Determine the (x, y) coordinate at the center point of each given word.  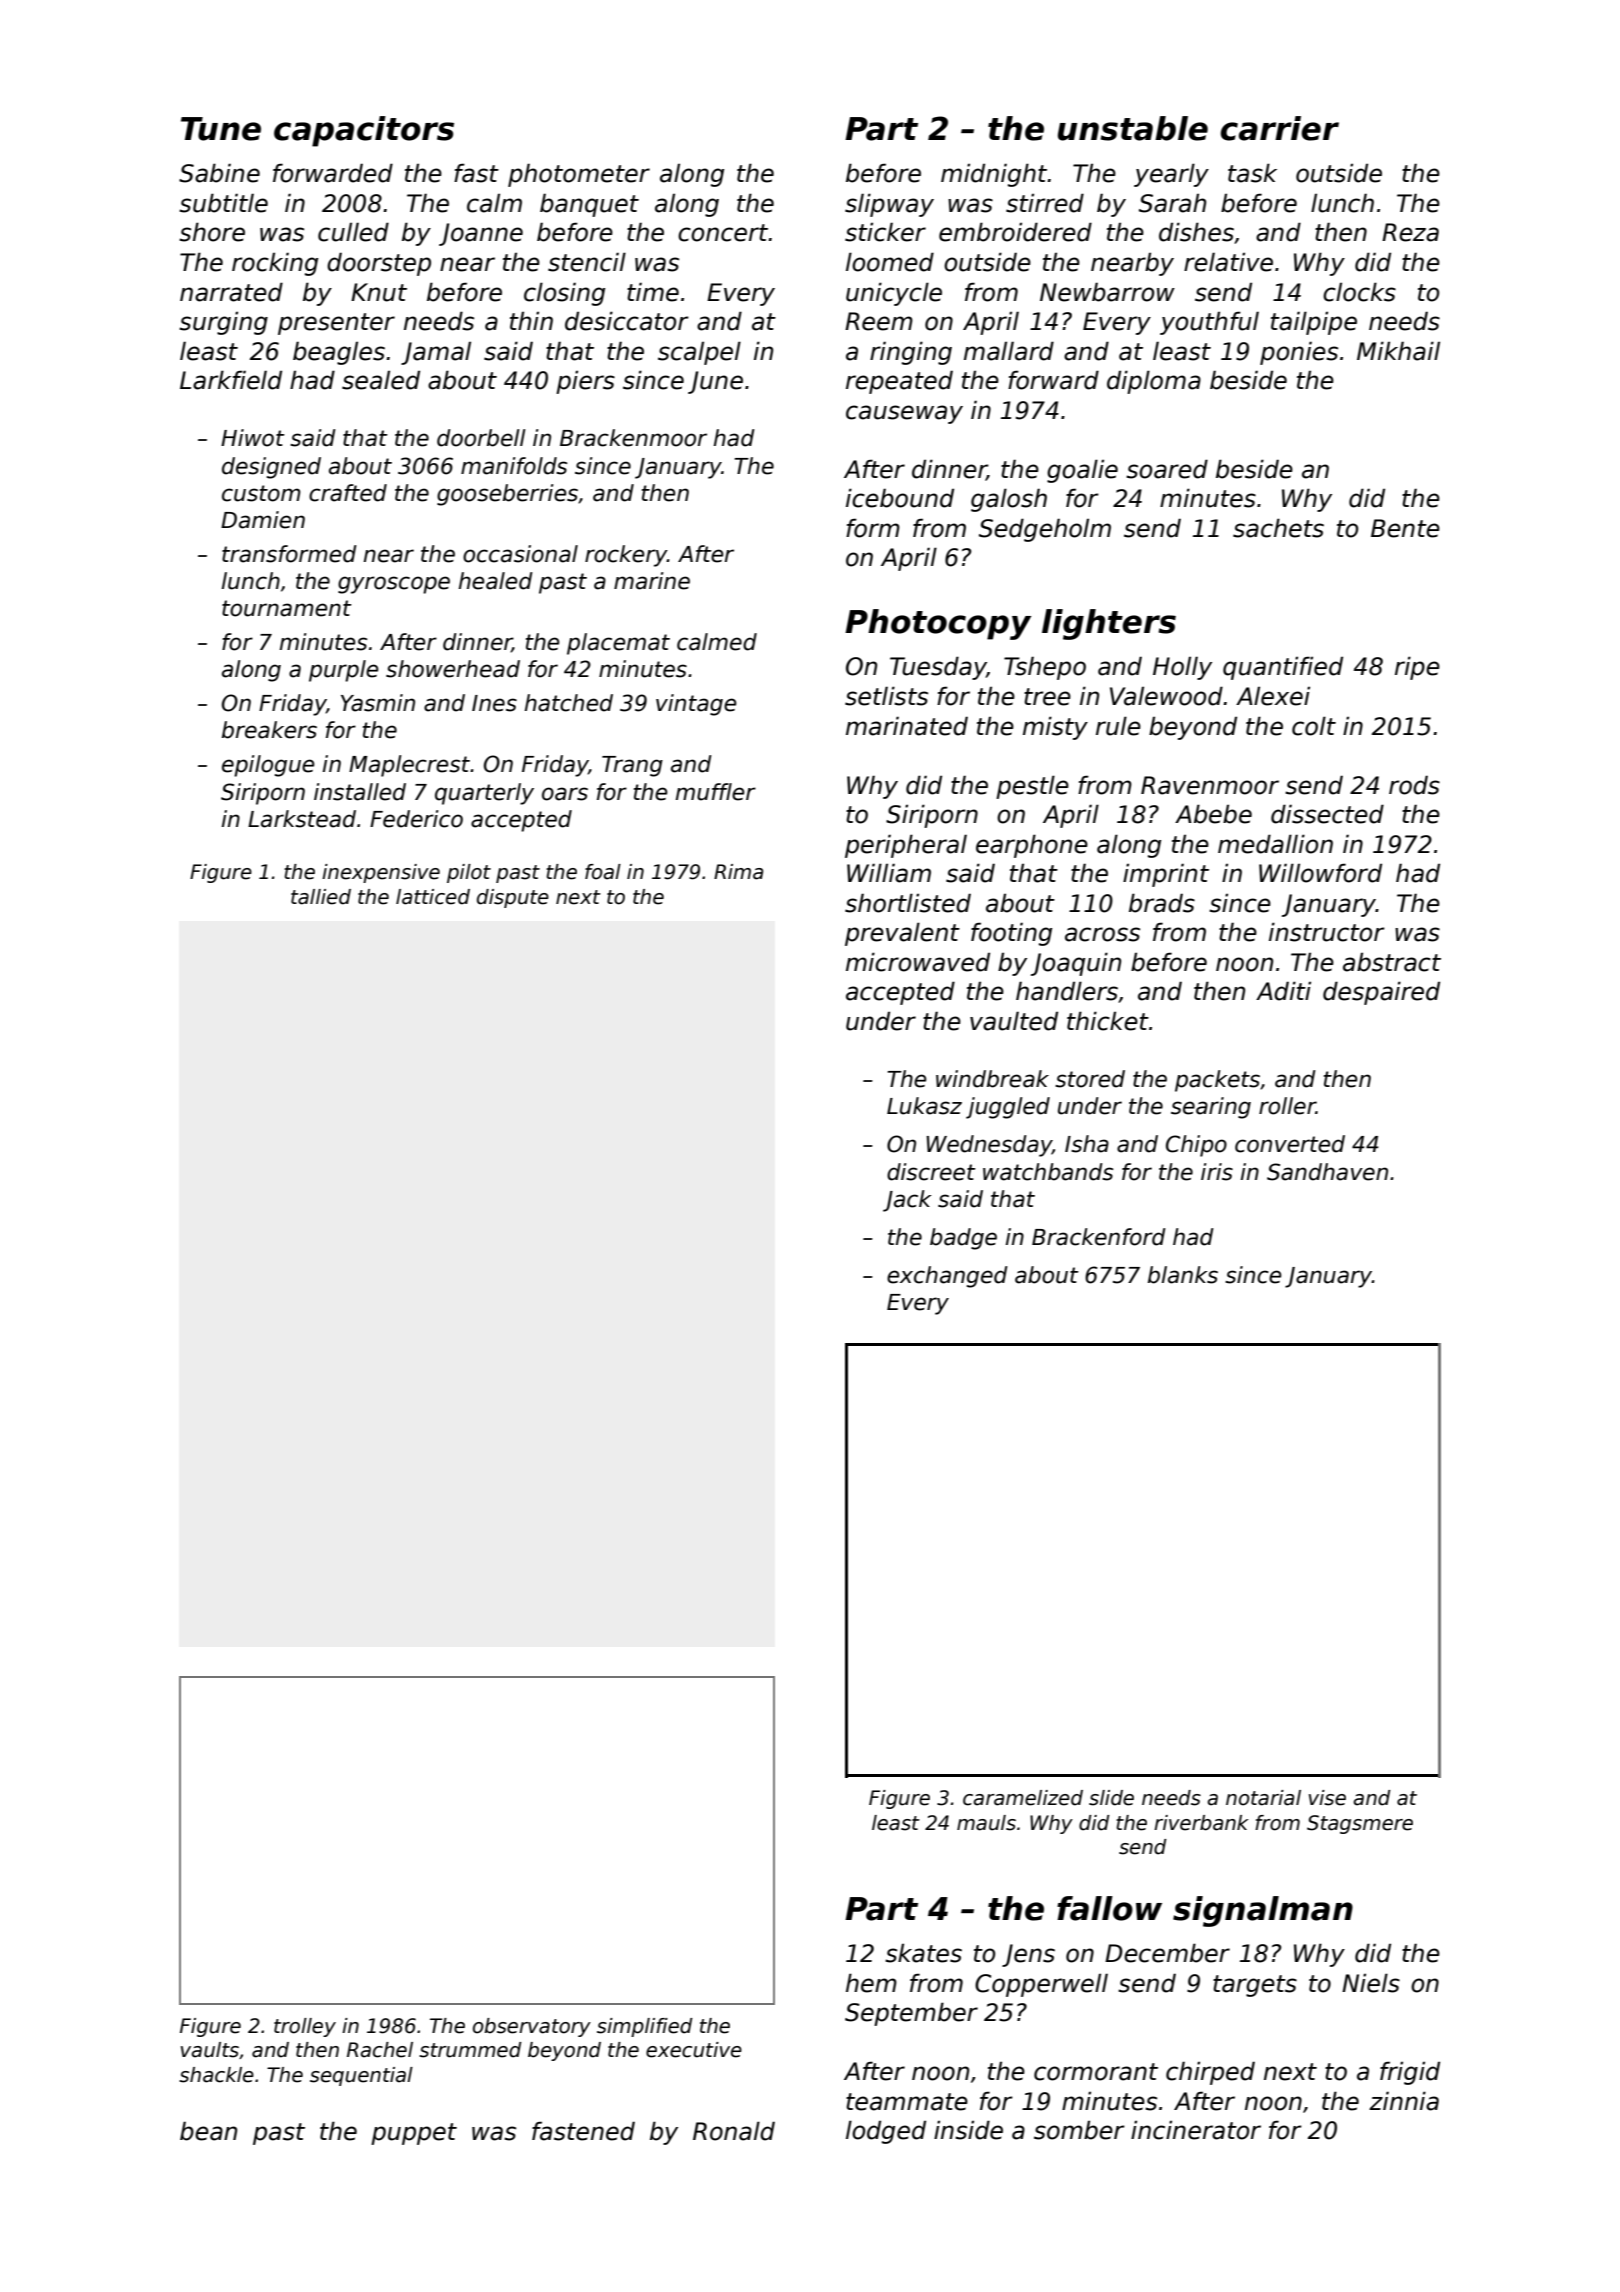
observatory (532, 2027)
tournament (287, 608)
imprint (1166, 875)
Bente (1405, 528)
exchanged (947, 1277)
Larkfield (231, 380)
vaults (210, 2050)
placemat (618, 644)
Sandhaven (1327, 1172)
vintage (696, 705)
